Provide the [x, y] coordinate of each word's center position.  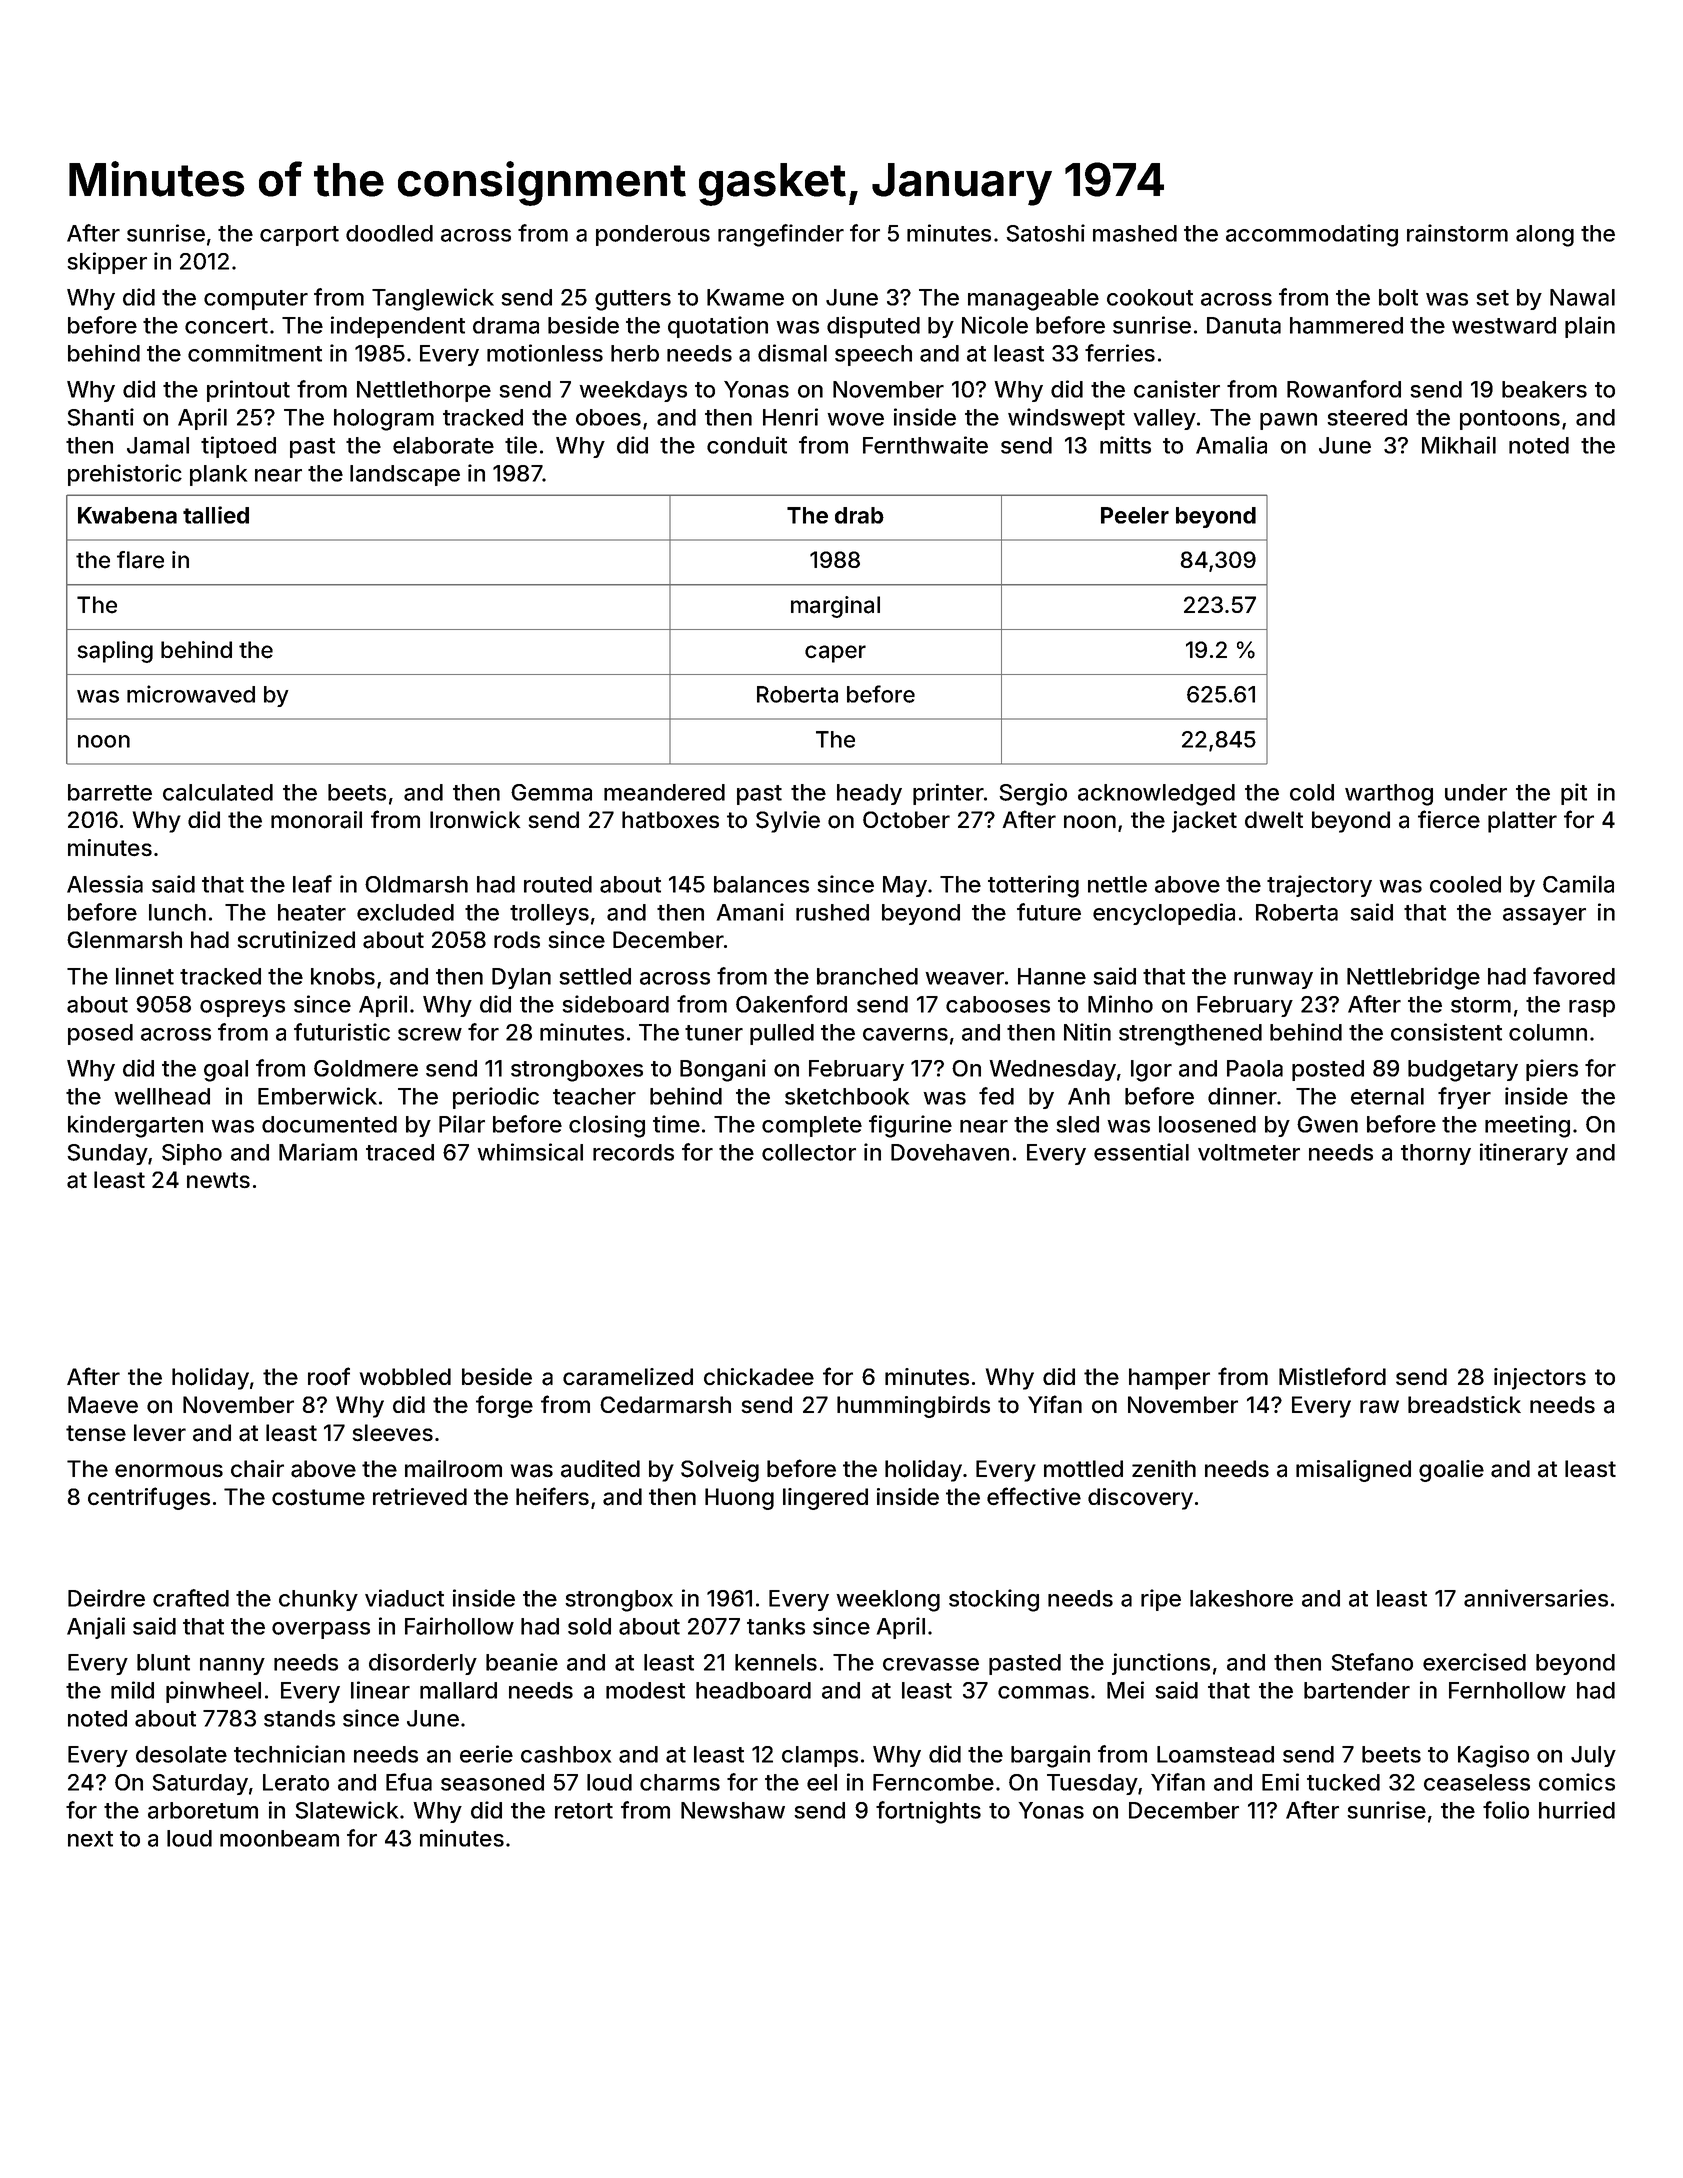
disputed [873, 327]
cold [1312, 792]
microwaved [191, 694]
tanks [776, 1626]
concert [226, 326]
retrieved [420, 1496]
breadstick [1464, 1405]
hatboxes [670, 820]
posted [1328, 1070]
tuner [714, 1033]
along [1545, 236]
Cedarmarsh [665, 1405]
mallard [458, 1690]
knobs [343, 976]
